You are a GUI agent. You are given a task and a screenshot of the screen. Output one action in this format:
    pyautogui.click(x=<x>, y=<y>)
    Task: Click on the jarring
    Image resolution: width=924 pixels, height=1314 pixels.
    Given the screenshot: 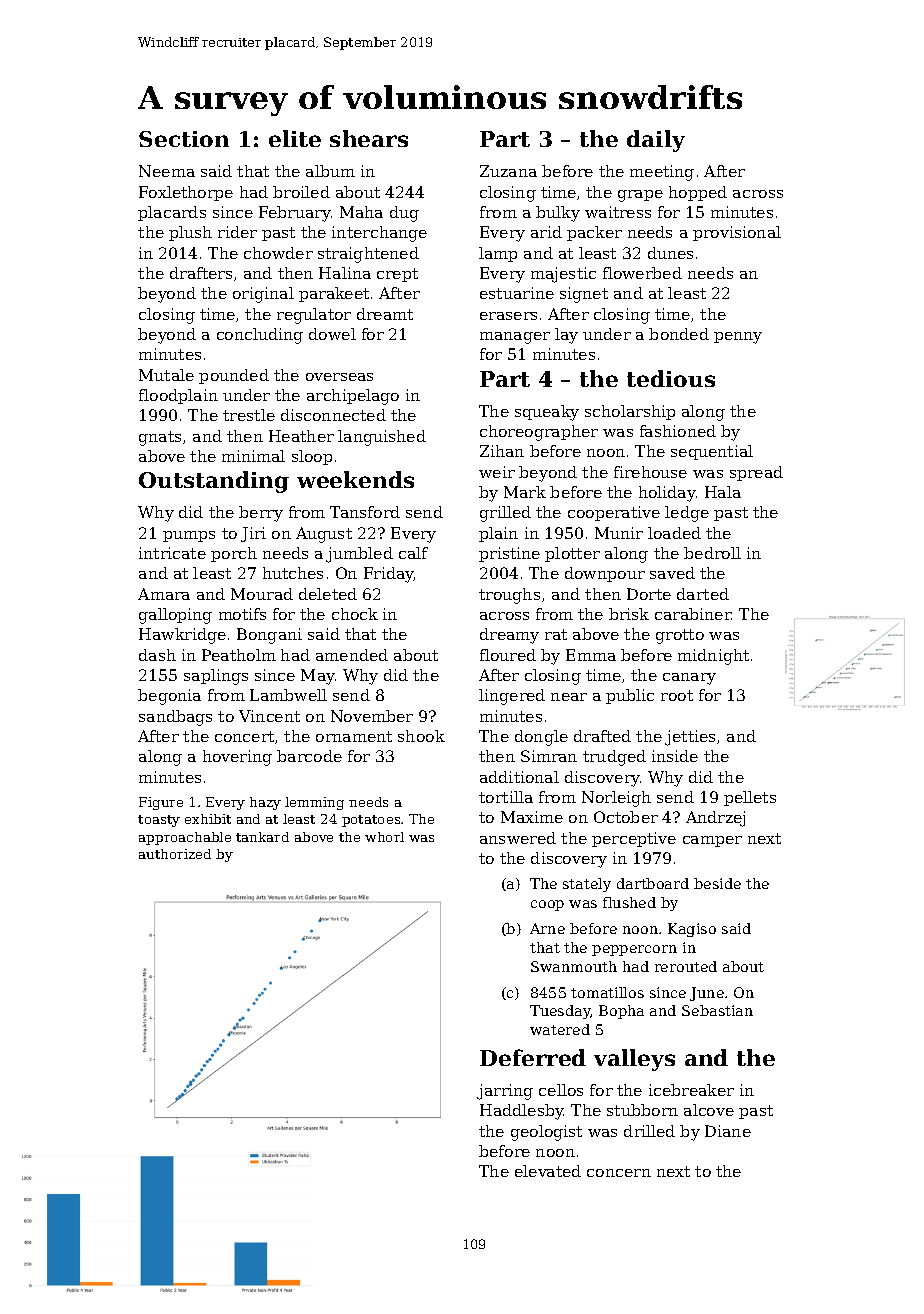 What is the action you would take?
    pyautogui.click(x=505, y=1092)
